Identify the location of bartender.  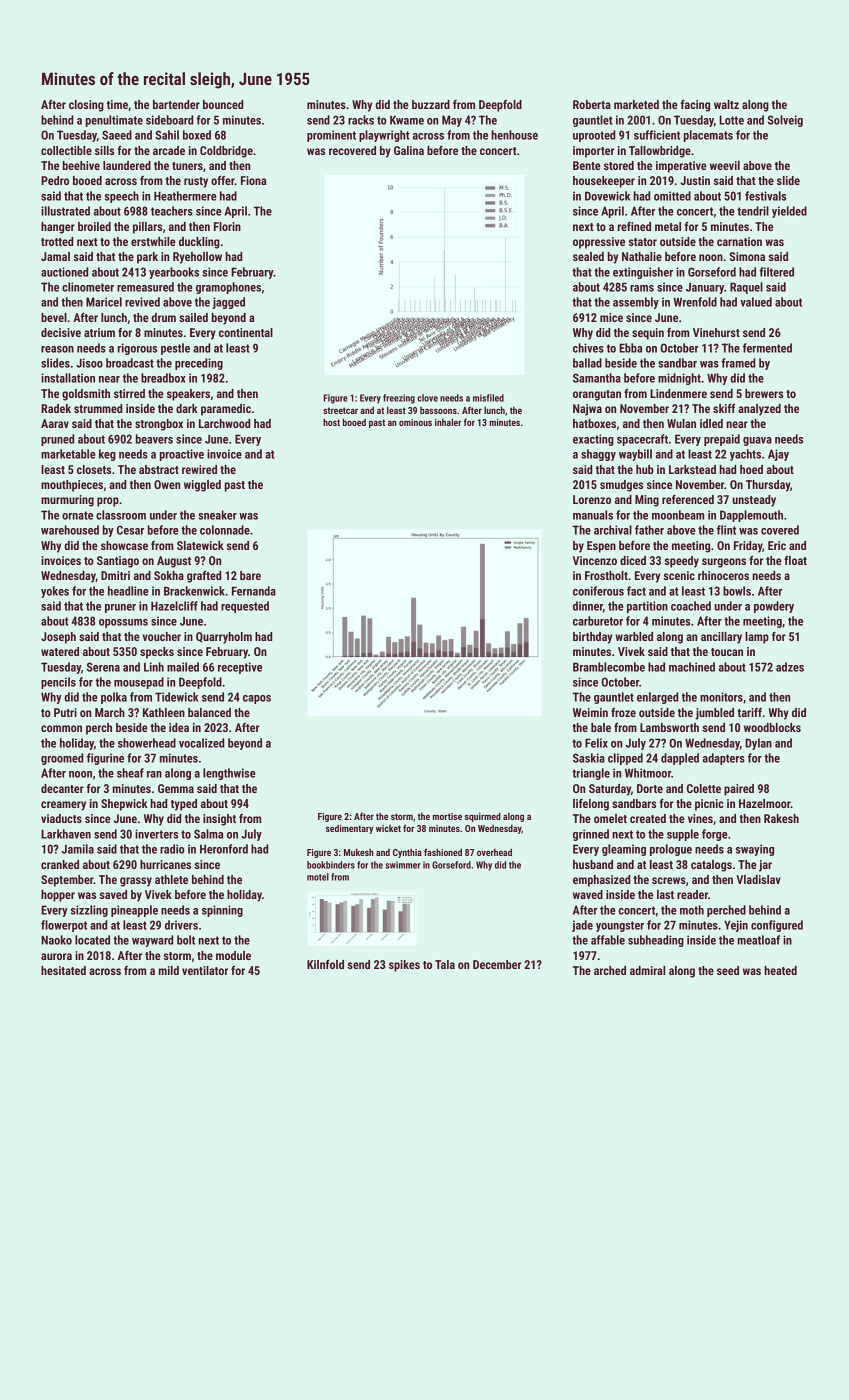
(176, 104).
